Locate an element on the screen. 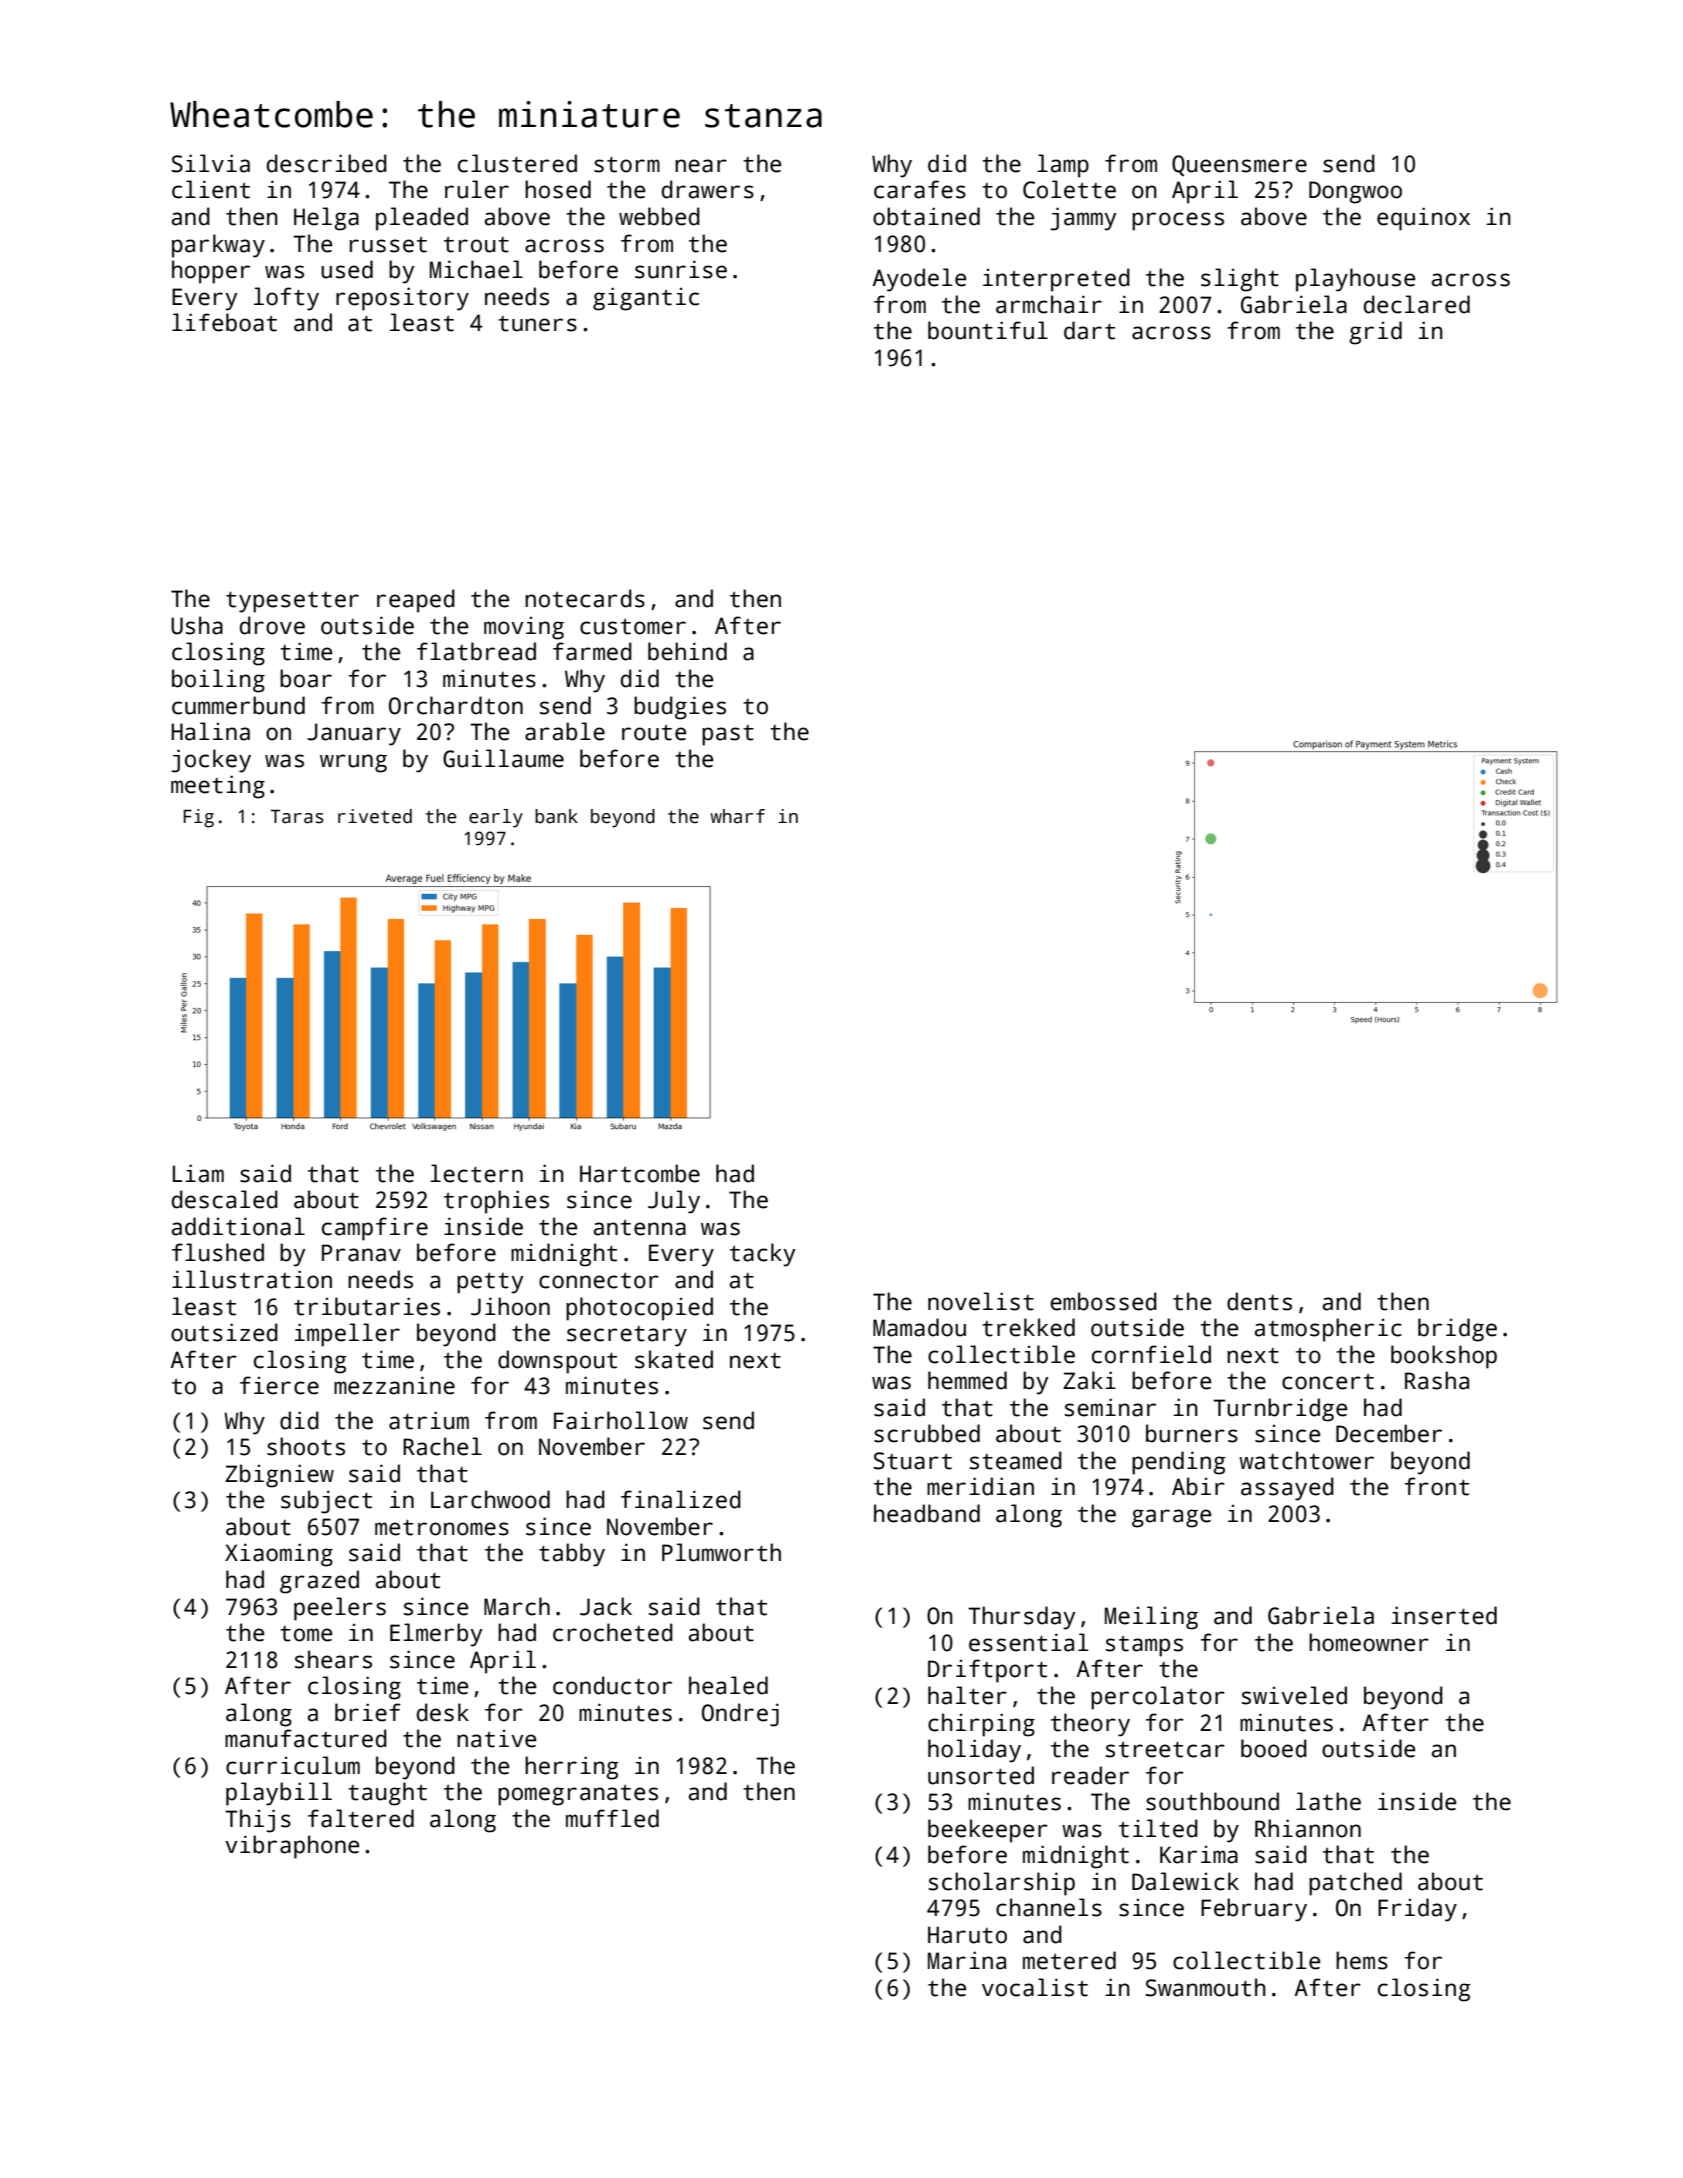  hems is located at coordinates (1362, 1960).
